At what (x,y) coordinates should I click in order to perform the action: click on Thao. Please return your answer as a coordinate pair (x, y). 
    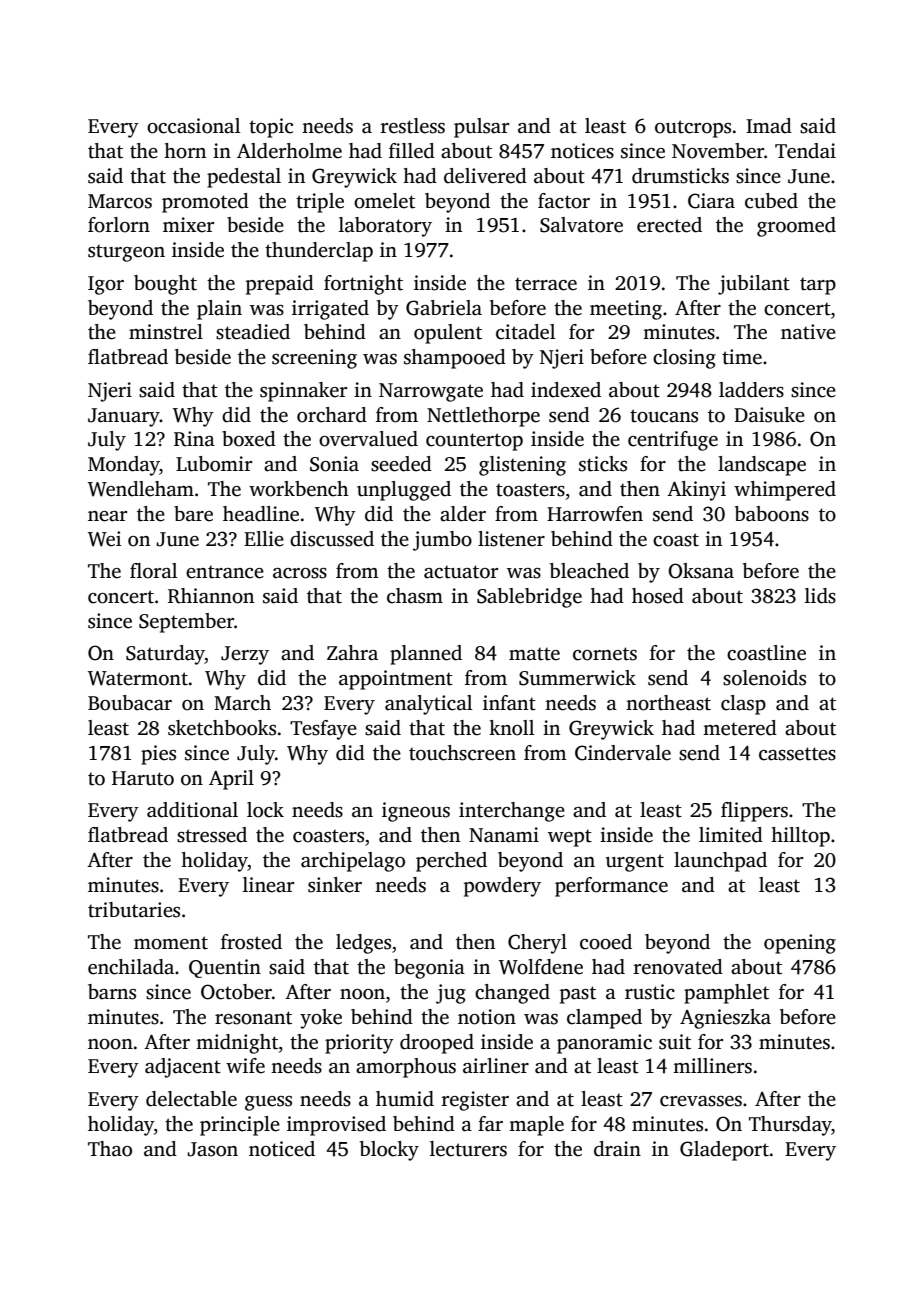
    Looking at the image, I should click on (110, 1149).
